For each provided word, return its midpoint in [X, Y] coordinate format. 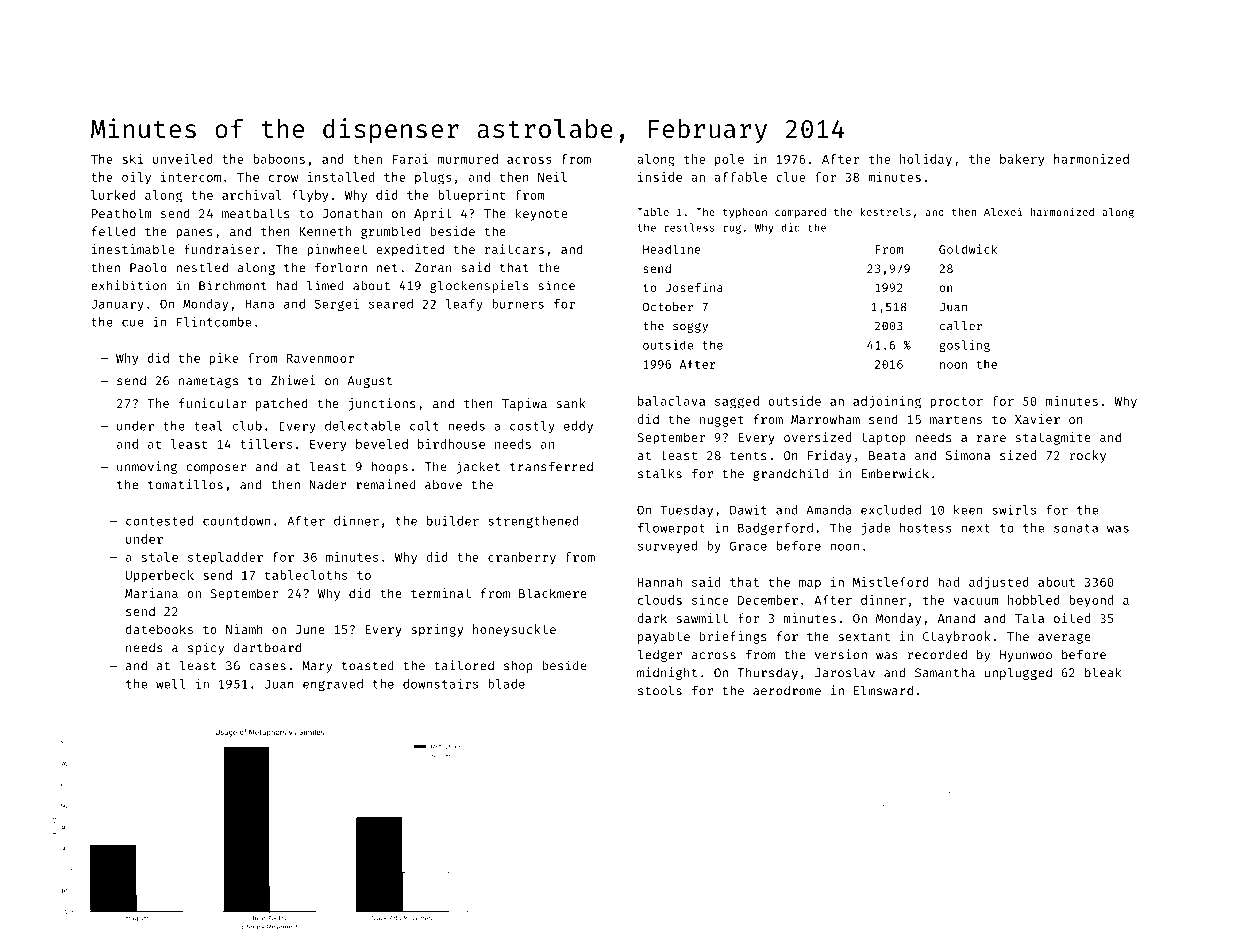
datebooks [159, 629]
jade [875, 529]
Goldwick [968, 249]
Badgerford [775, 529]
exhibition [128, 285]
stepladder [225, 558]
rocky [1087, 456]
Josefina [694, 287]
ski [133, 159]
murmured [468, 159]
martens [956, 420]
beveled [382, 444]
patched [282, 404]
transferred [551, 466]
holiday [926, 160]
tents [748, 455]
